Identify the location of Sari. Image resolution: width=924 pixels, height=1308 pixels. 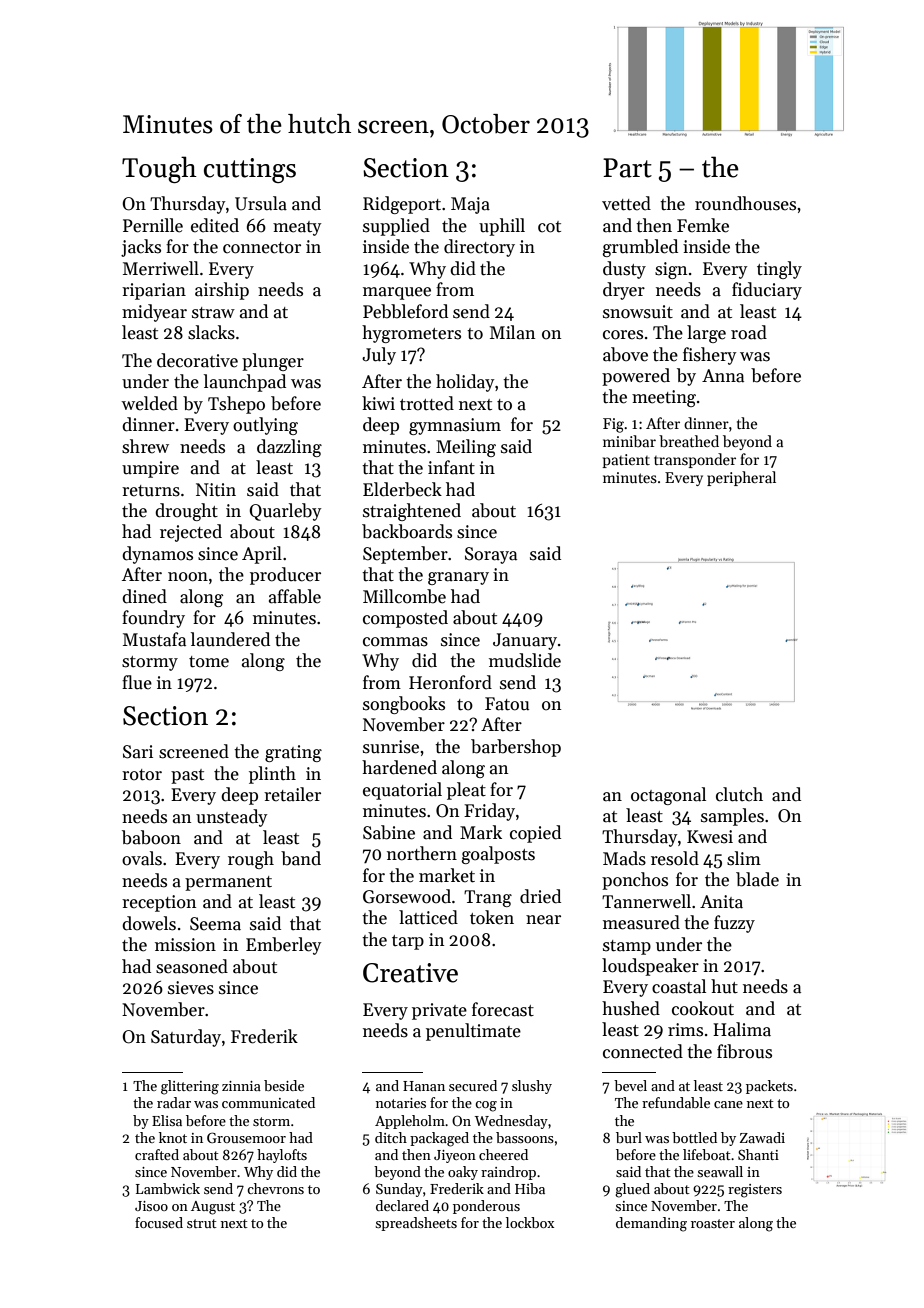
(138, 752).
